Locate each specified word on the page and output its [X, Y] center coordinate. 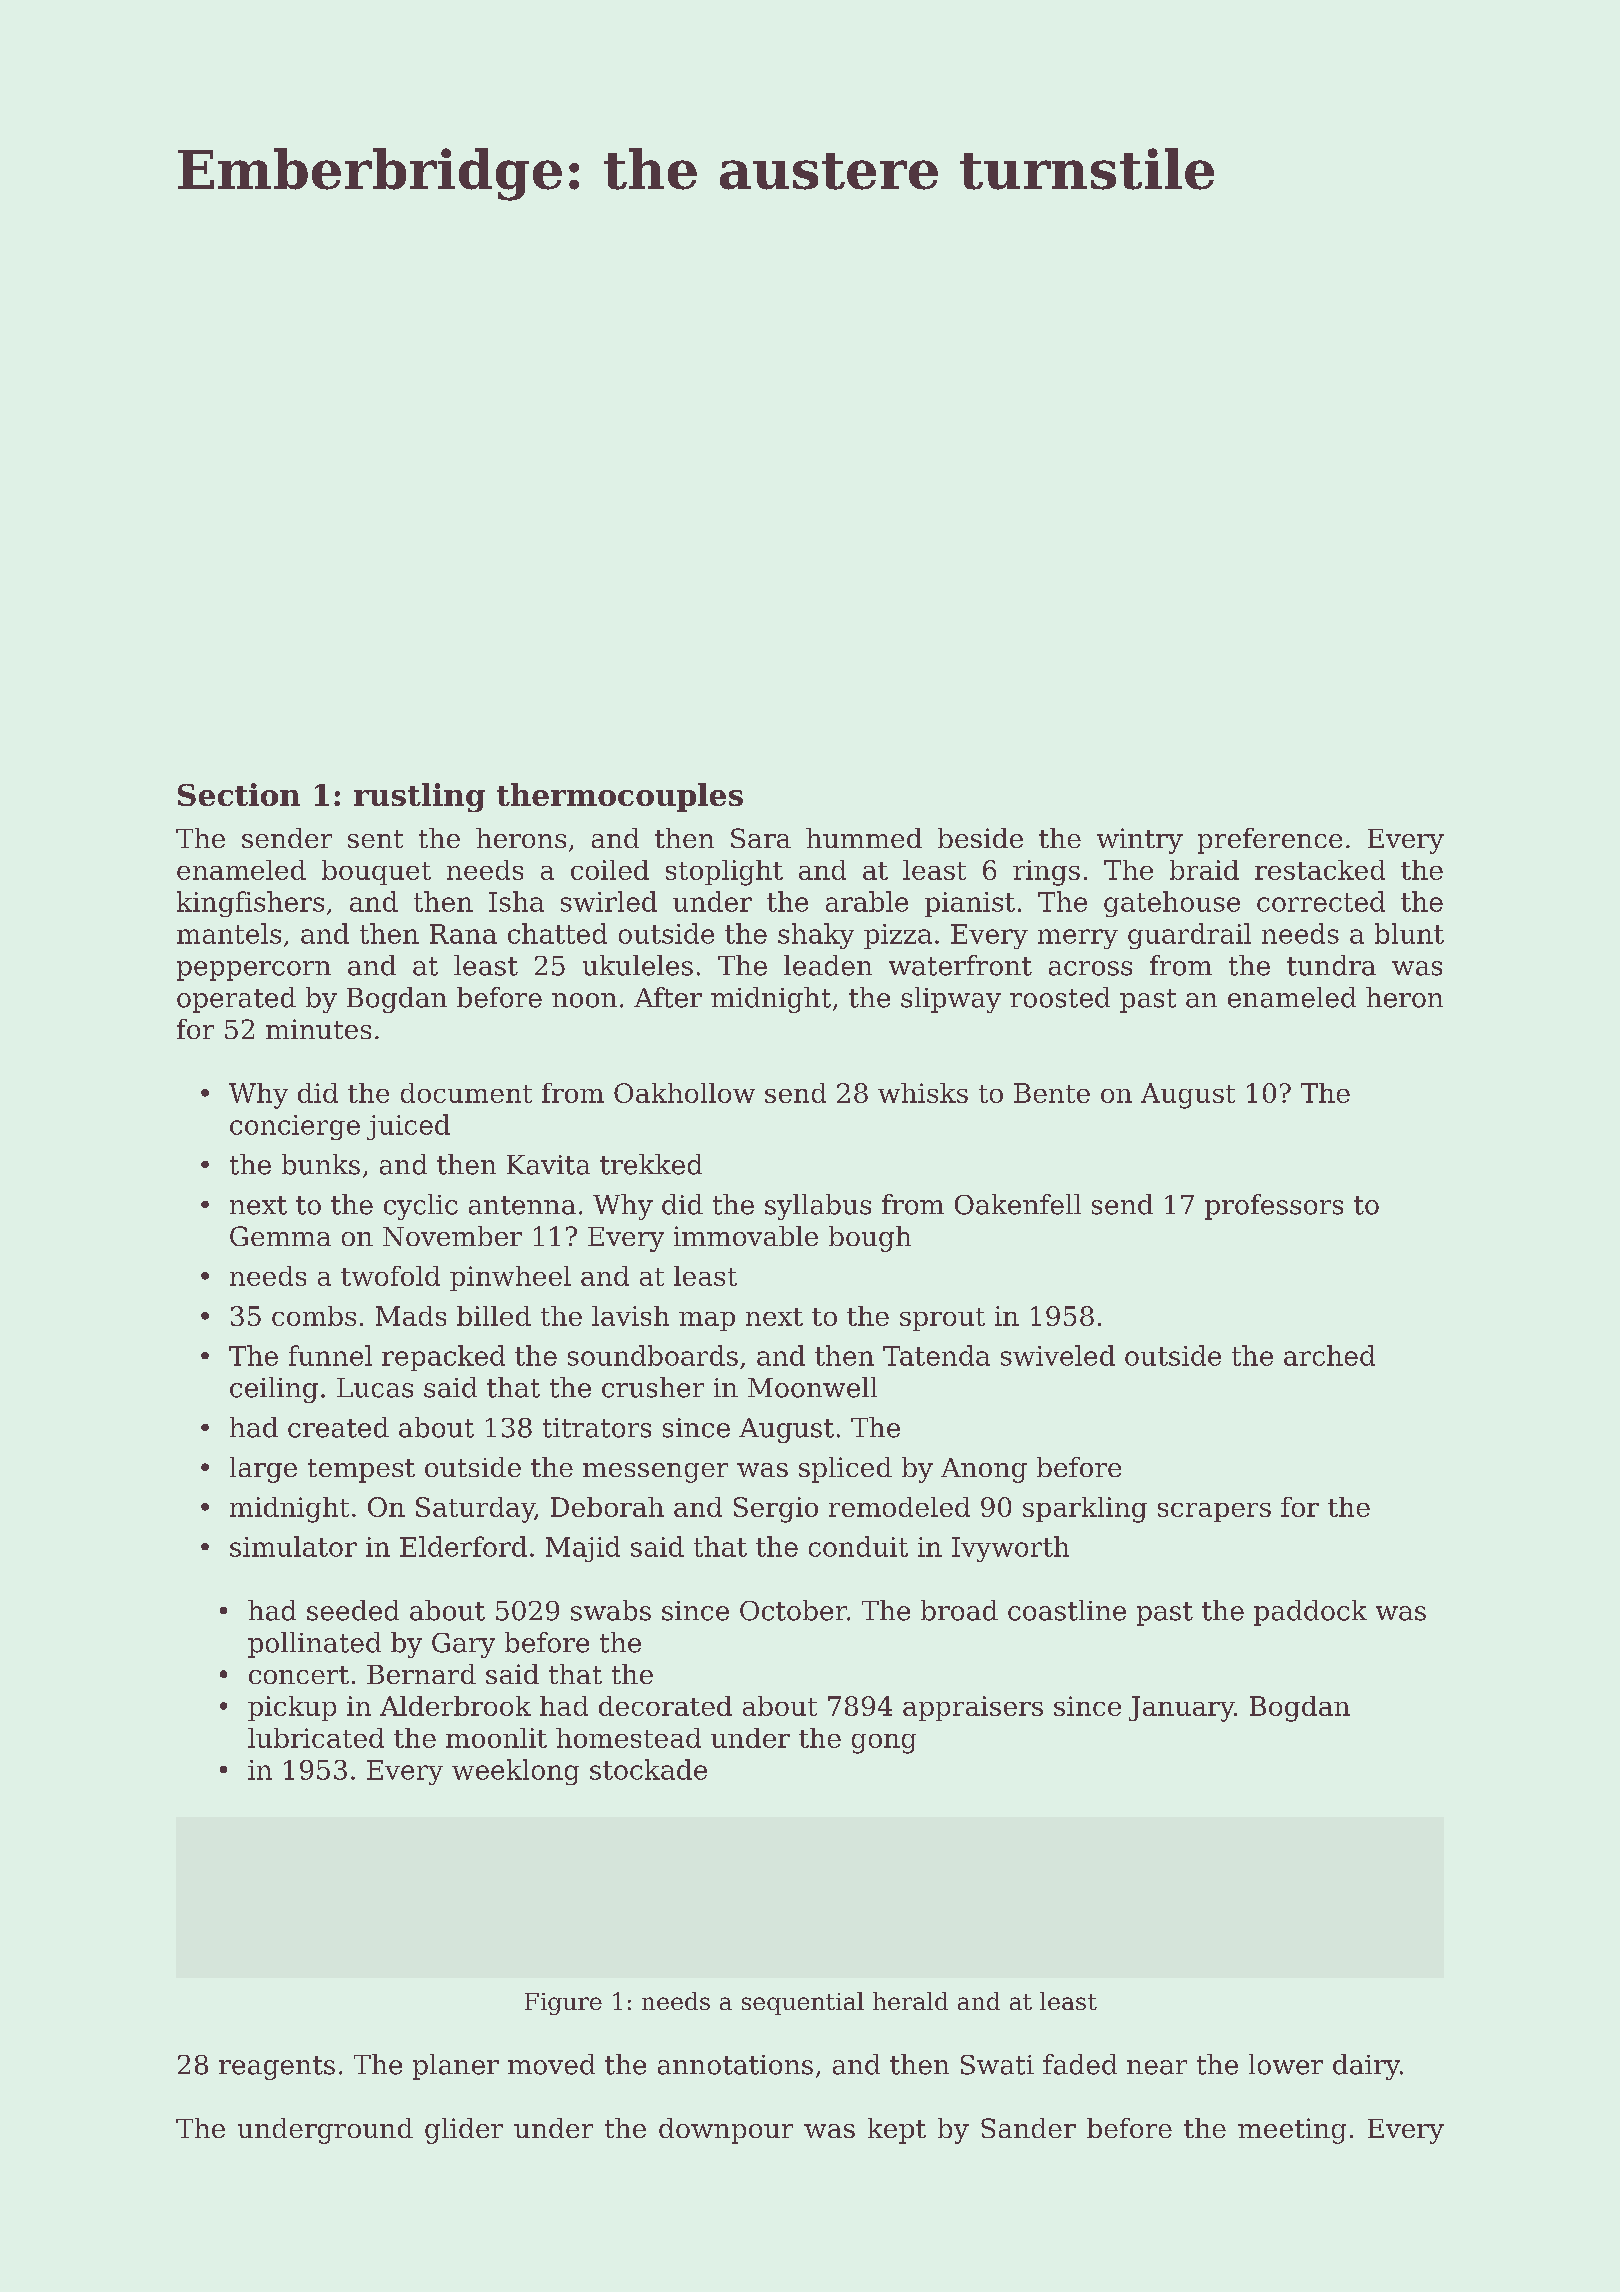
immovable [746, 1236]
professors [1274, 1207]
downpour [726, 2131]
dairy [1366, 2067]
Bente [1052, 1093]
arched [1329, 1355]
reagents [277, 2068]
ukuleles [638, 965]
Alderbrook [455, 1706]
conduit [858, 1546]
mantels [229, 933]
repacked [443, 1358]
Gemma [280, 1236]
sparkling [1085, 1510]
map [707, 1321]
